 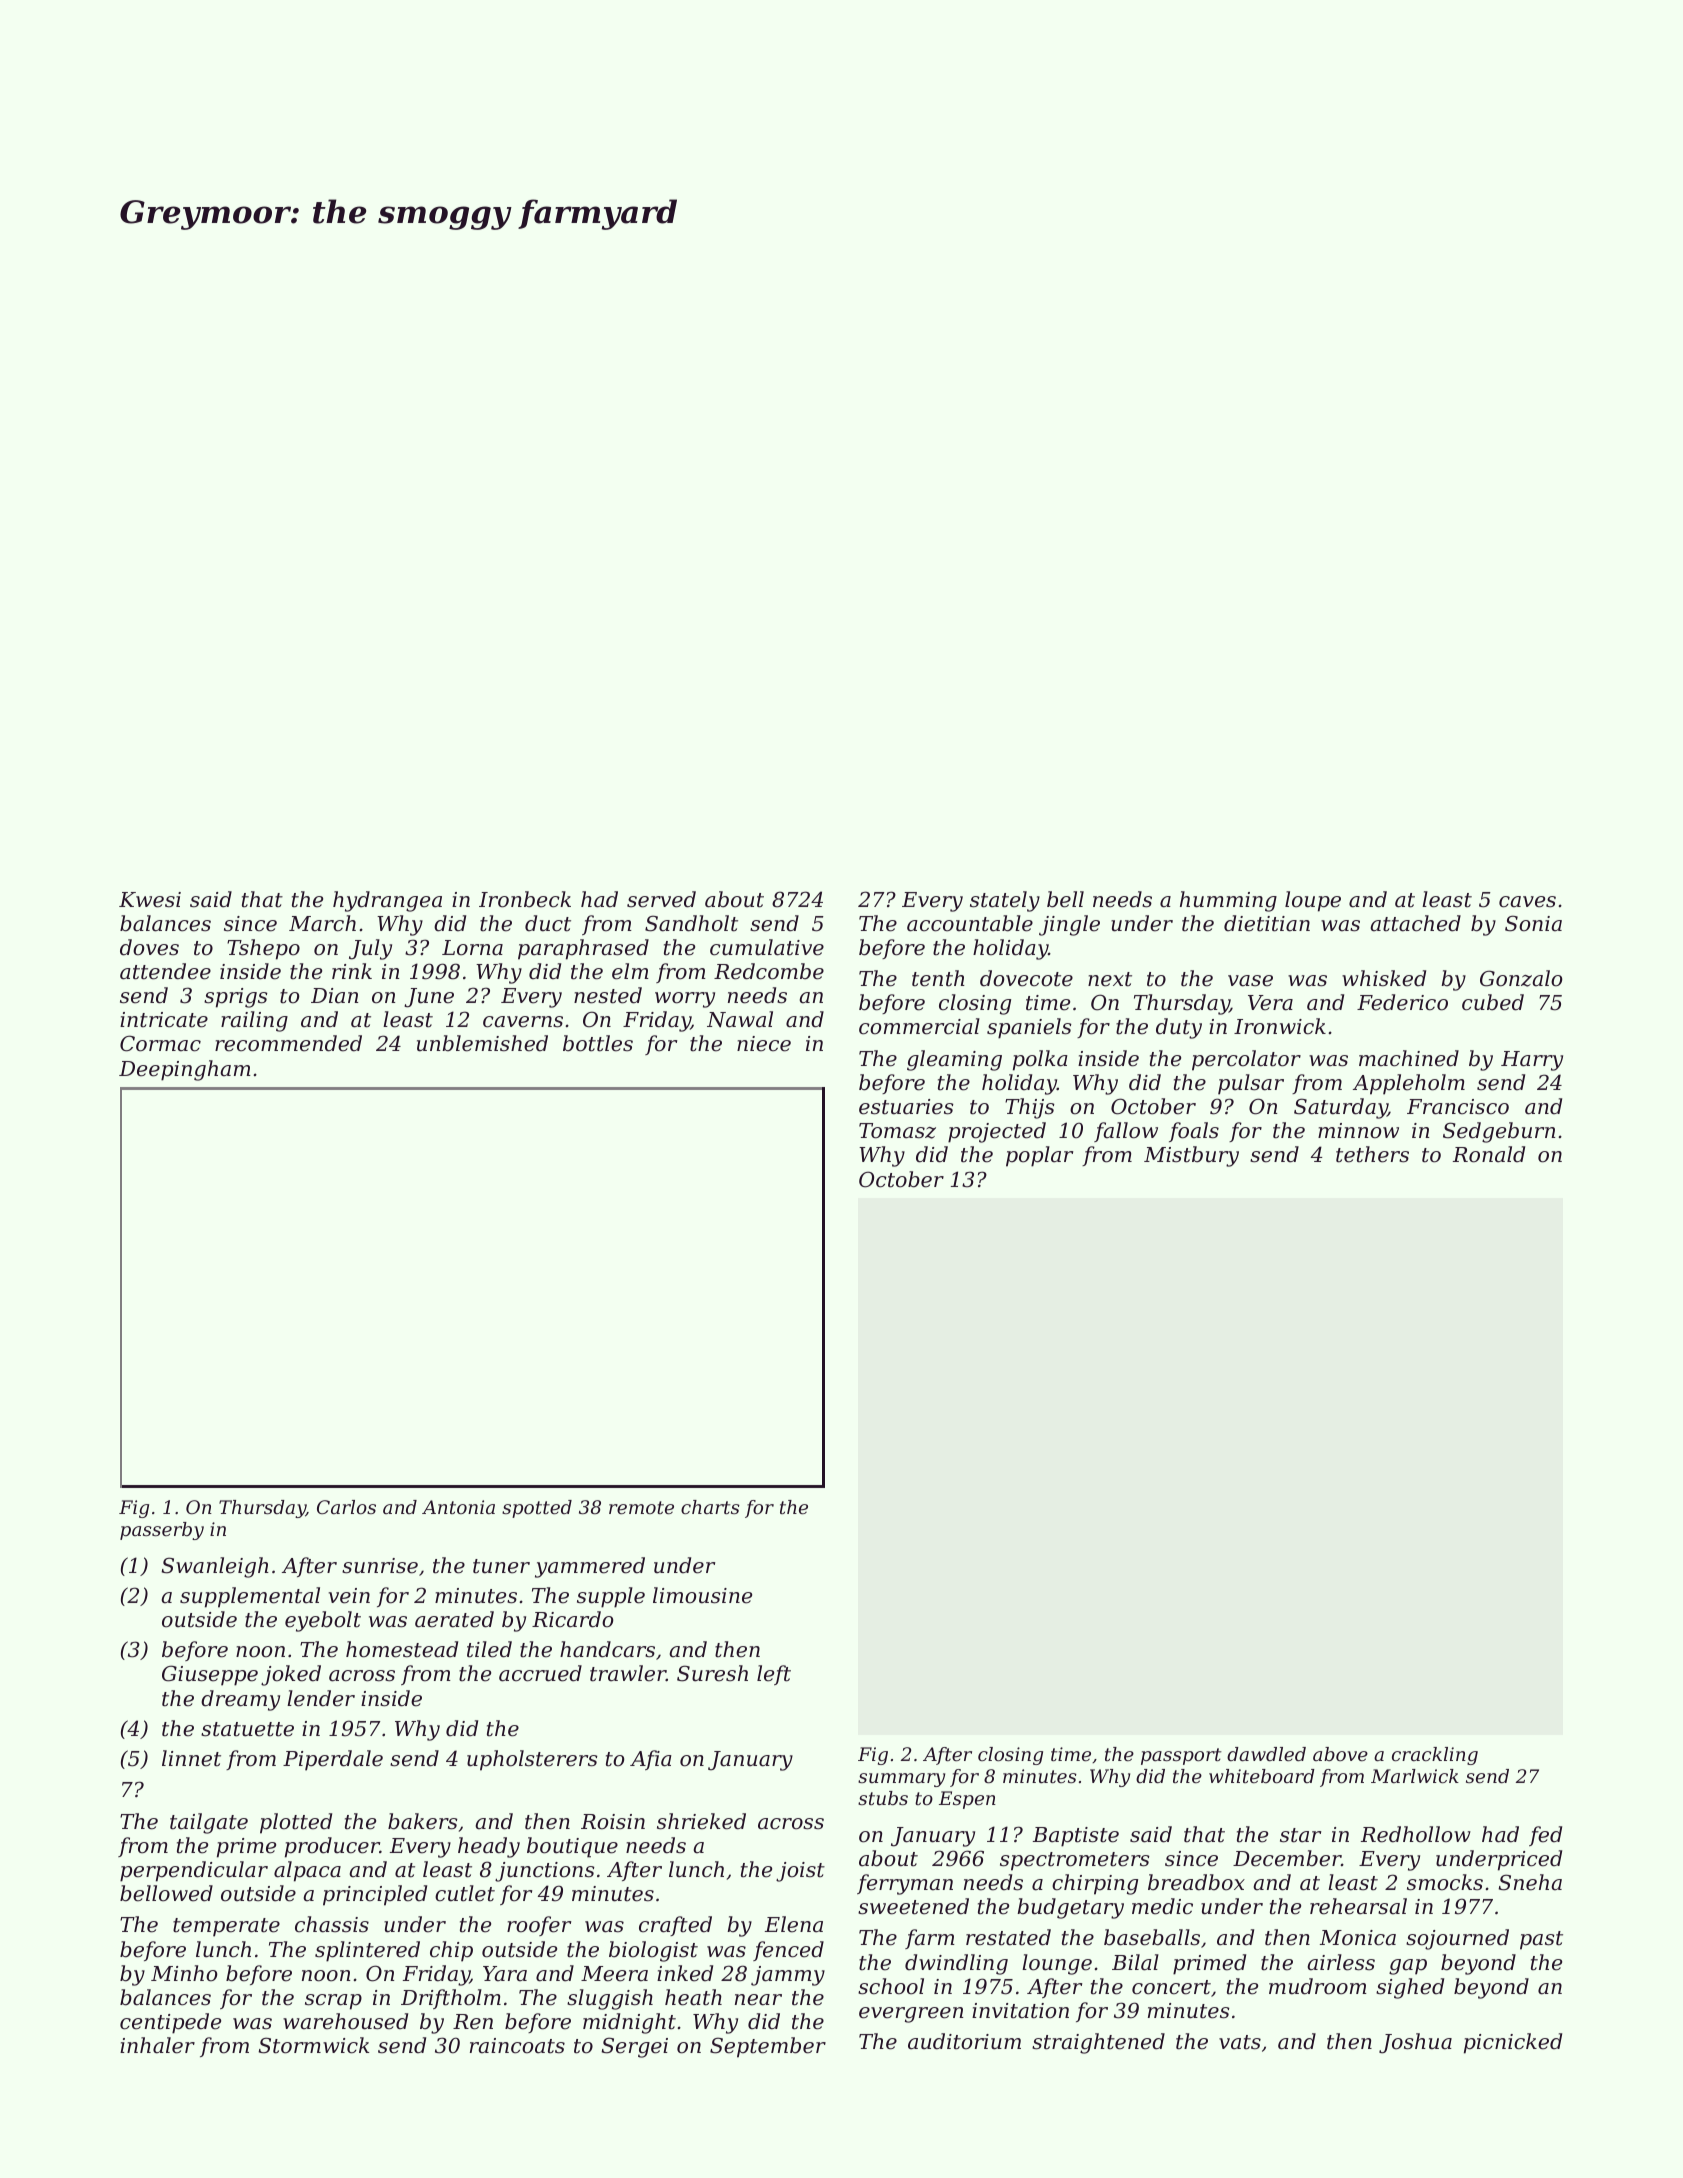 What do you see at coordinates (429, 998) in the screenshot?
I see `June` at bounding box center [429, 998].
